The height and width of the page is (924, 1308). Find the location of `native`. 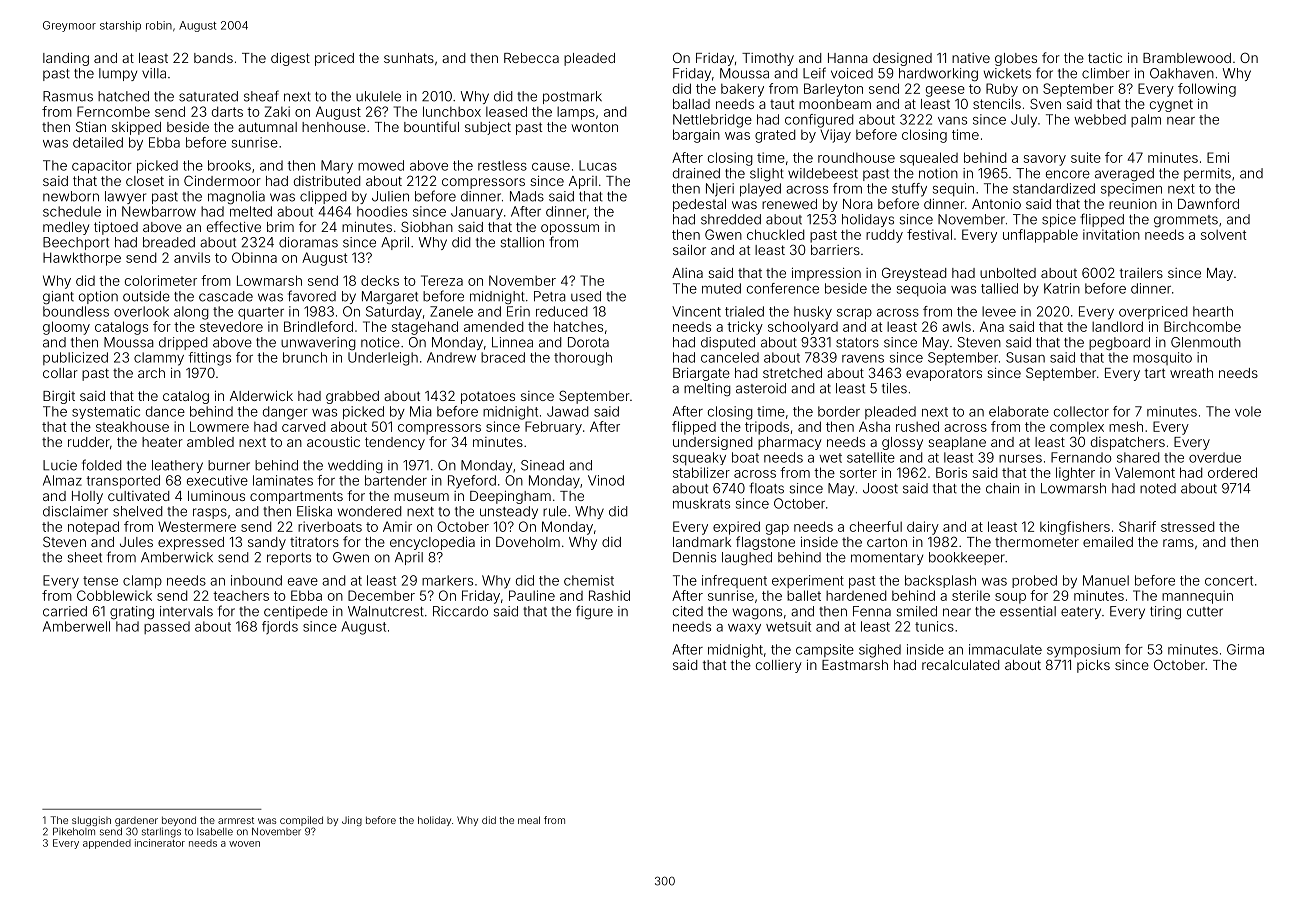

native is located at coordinates (971, 58).
